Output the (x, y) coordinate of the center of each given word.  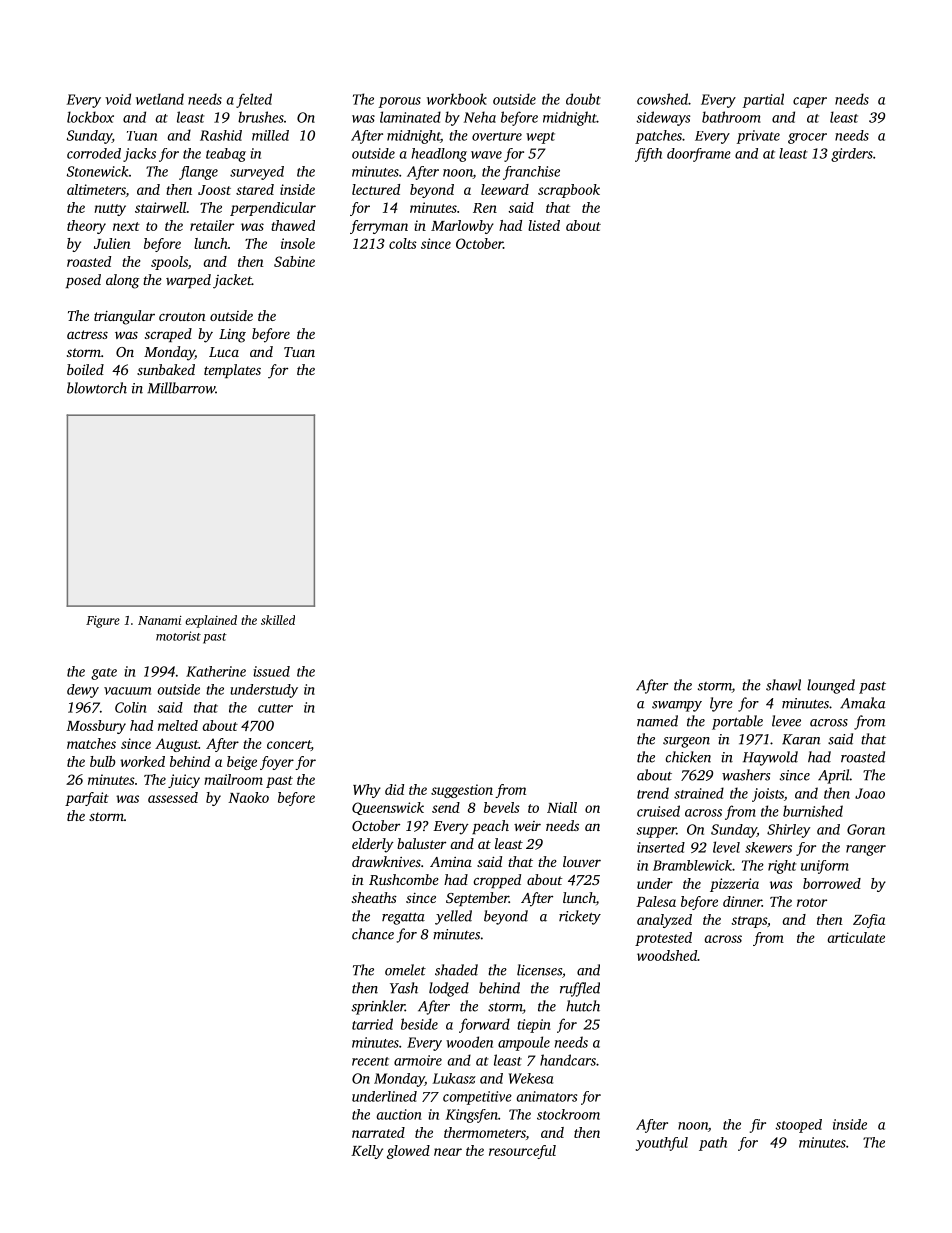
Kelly (367, 1152)
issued (271, 671)
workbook (457, 99)
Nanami (159, 620)
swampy (677, 706)
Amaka (862, 703)
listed (544, 225)
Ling (232, 336)
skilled (278, 620)
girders (852, 155)
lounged (831, 686)
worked (142, 761)
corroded (94, 153)
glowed (408, 1152)
